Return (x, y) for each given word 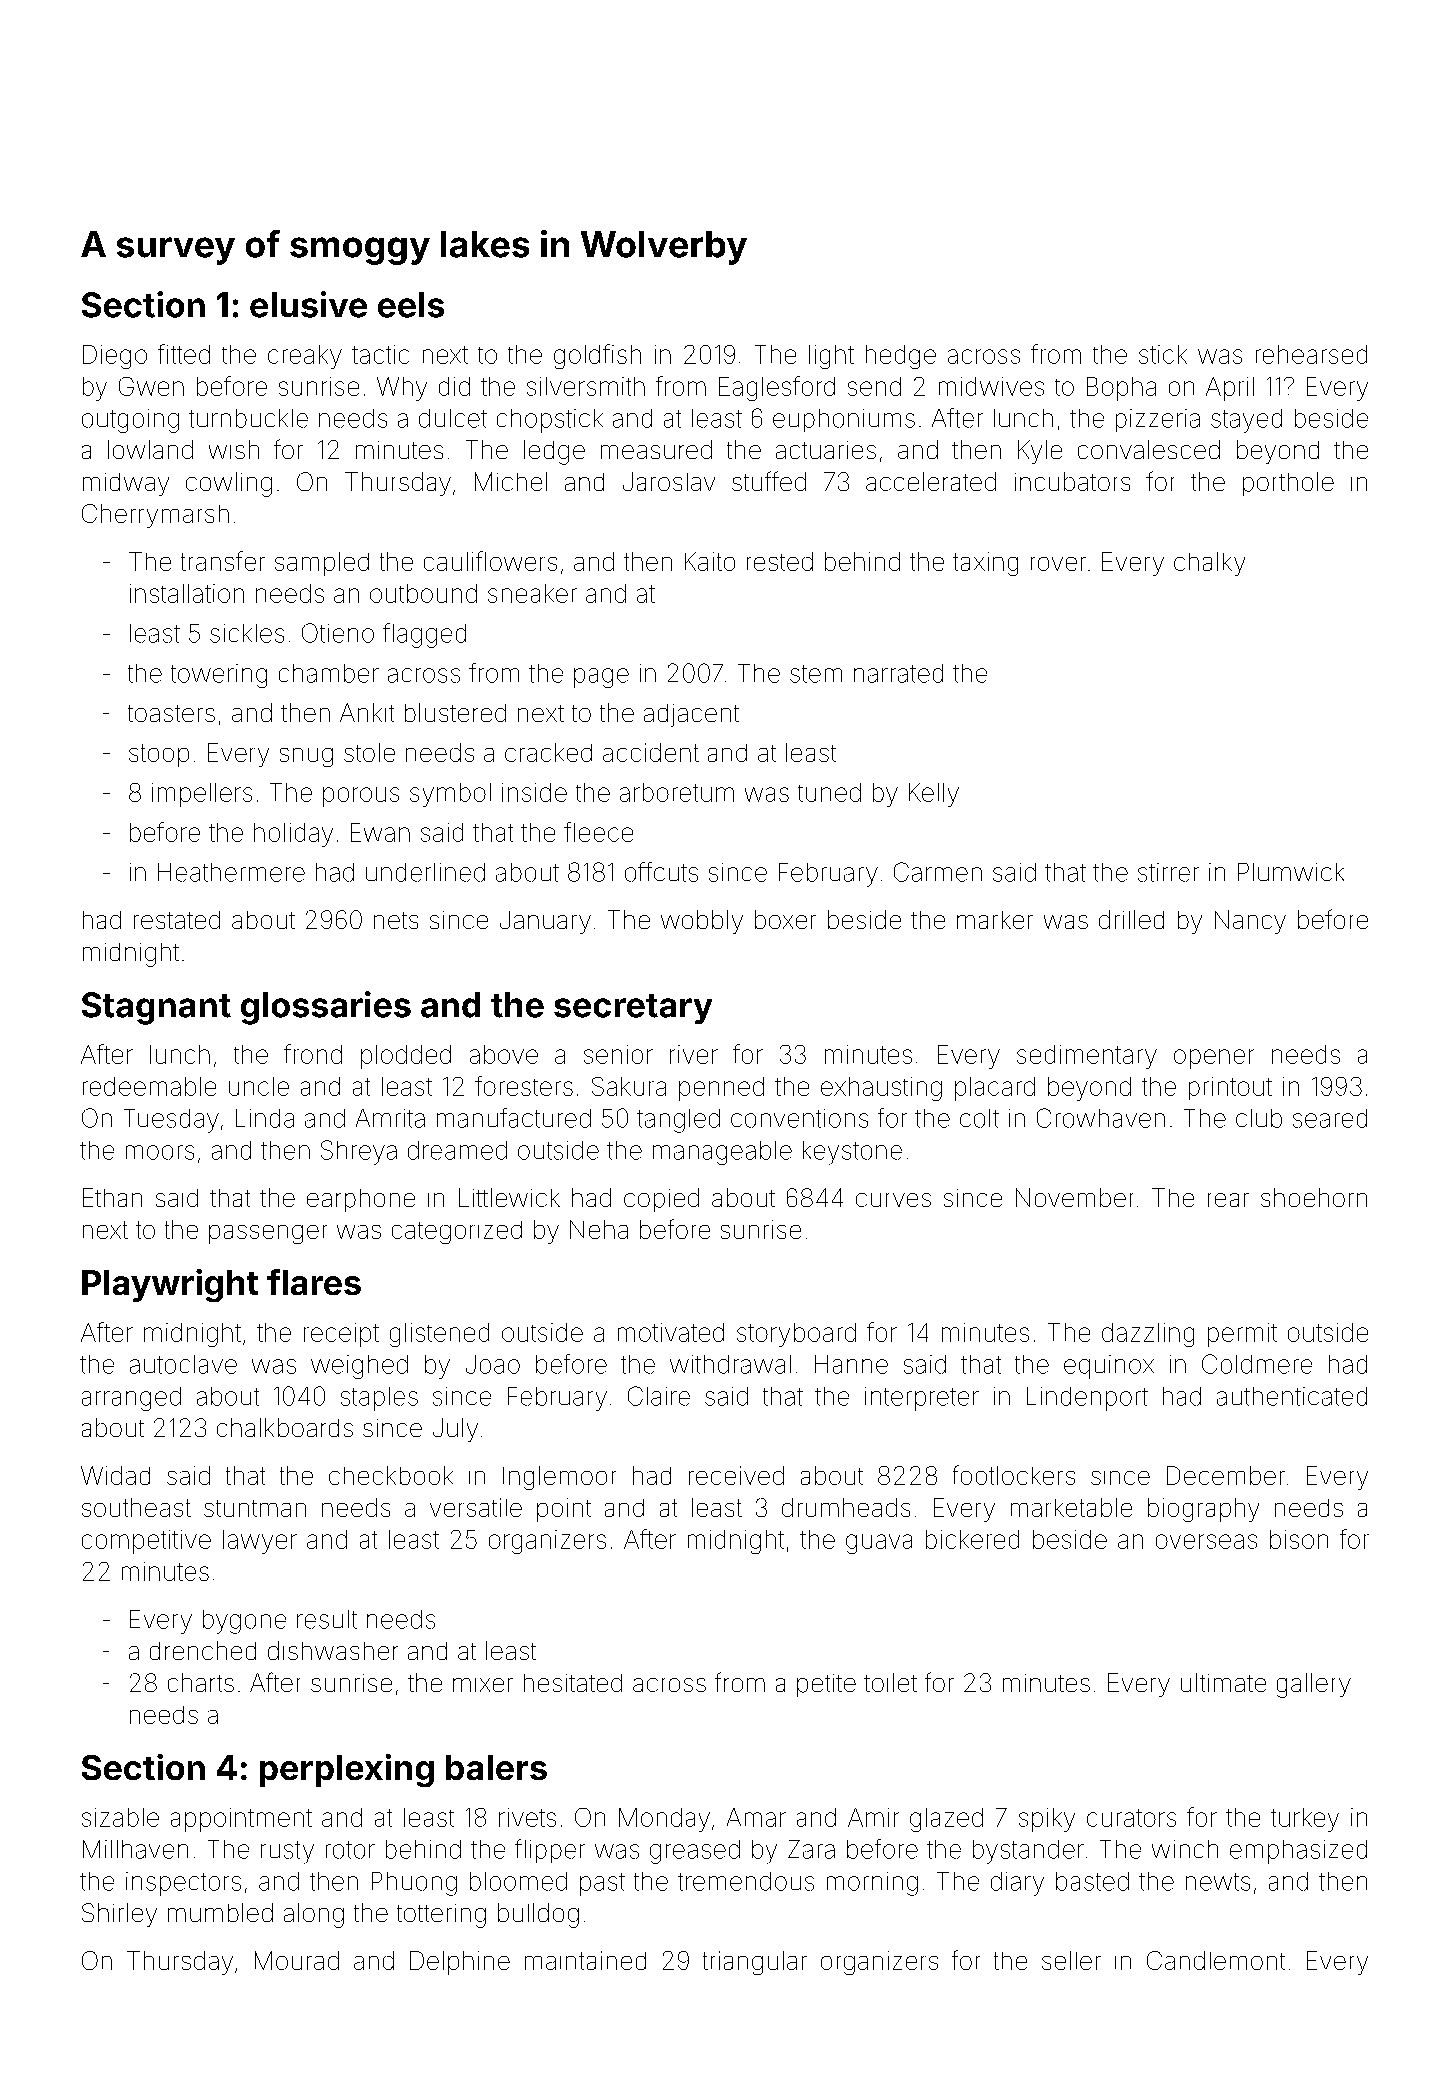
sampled (322, 564)
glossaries (326, 1008)
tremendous (746, 1881)
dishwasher (333, 1650)
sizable (120, 1817)
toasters (171, 713)
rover (1058, 564)
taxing (985, 564)
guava (879, 1544)
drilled (1131, 919)
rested (780, 561)
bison (1299, 1539)
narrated (898, 673)
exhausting (881, 1089)
